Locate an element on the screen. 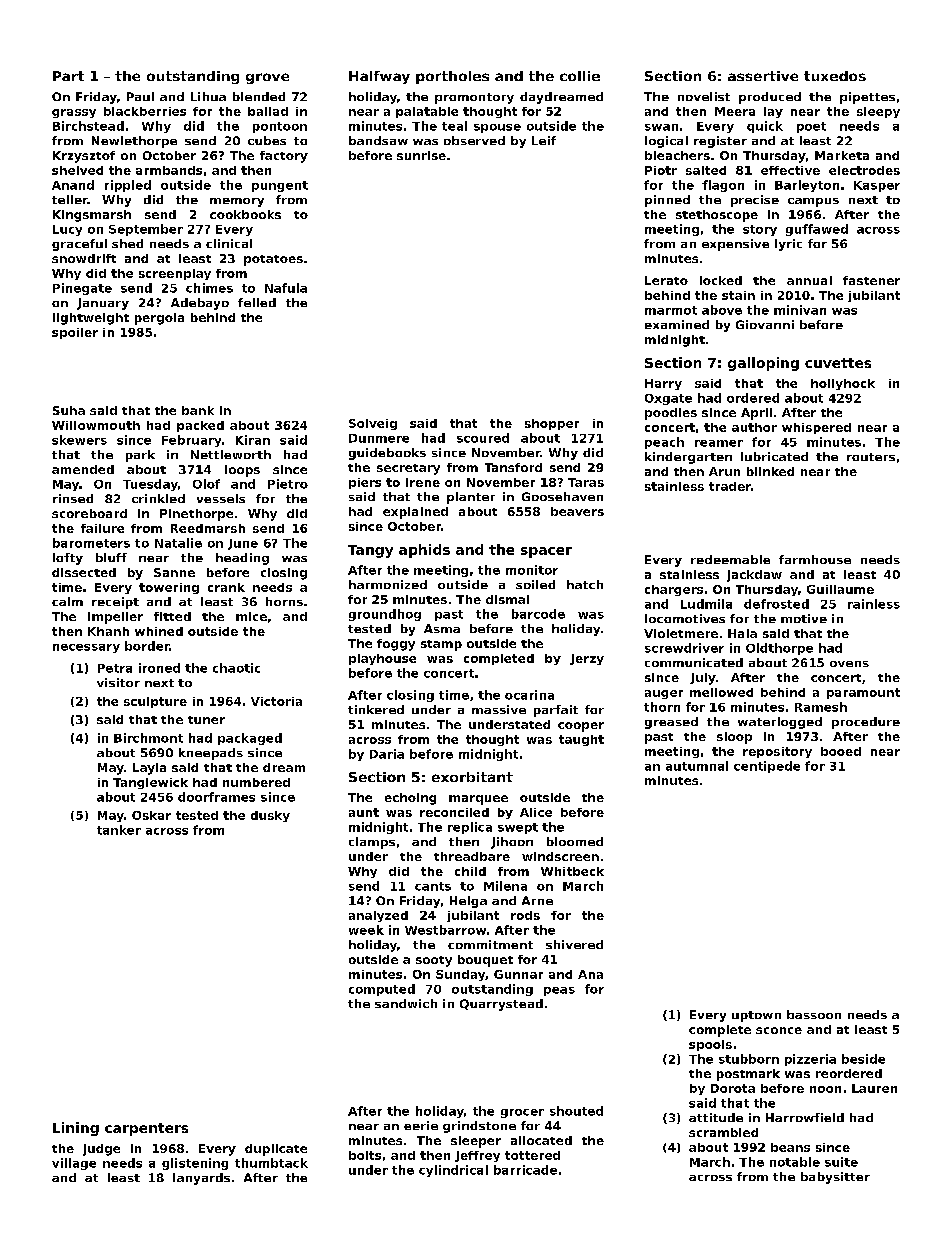 The width and height of the screenshot is (952, 1233). Part is located at coordinates (68, 76).
